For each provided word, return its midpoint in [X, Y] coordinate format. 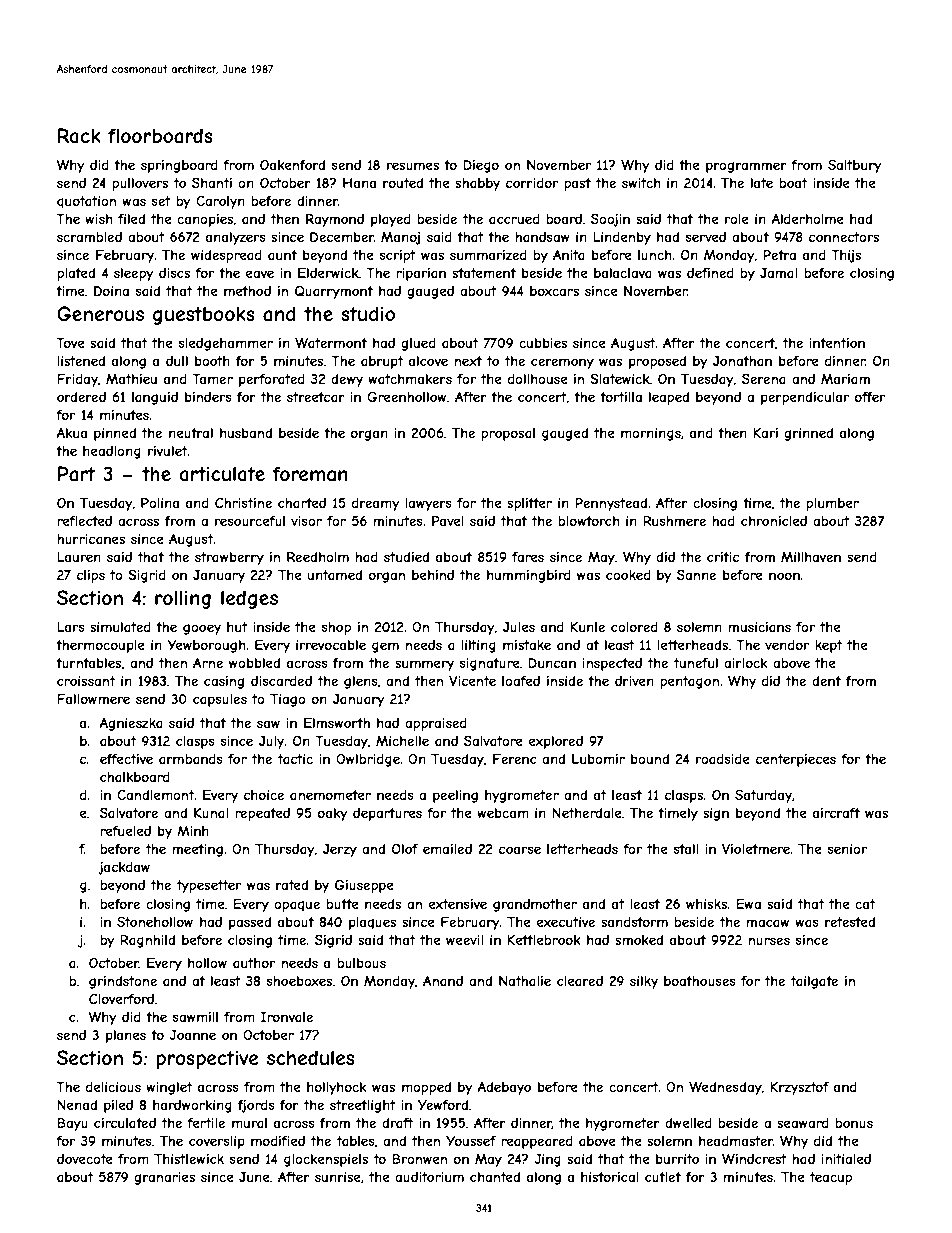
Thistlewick [189, 1159]
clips [91, 576]
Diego [481, 166]
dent [826, 681]
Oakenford [292, 165]
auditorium [429, 1177]
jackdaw [124, 868]
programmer [746, 167]
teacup [831, 1178]
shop [336, 628]
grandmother [535, 905]
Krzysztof [799, 1088]
